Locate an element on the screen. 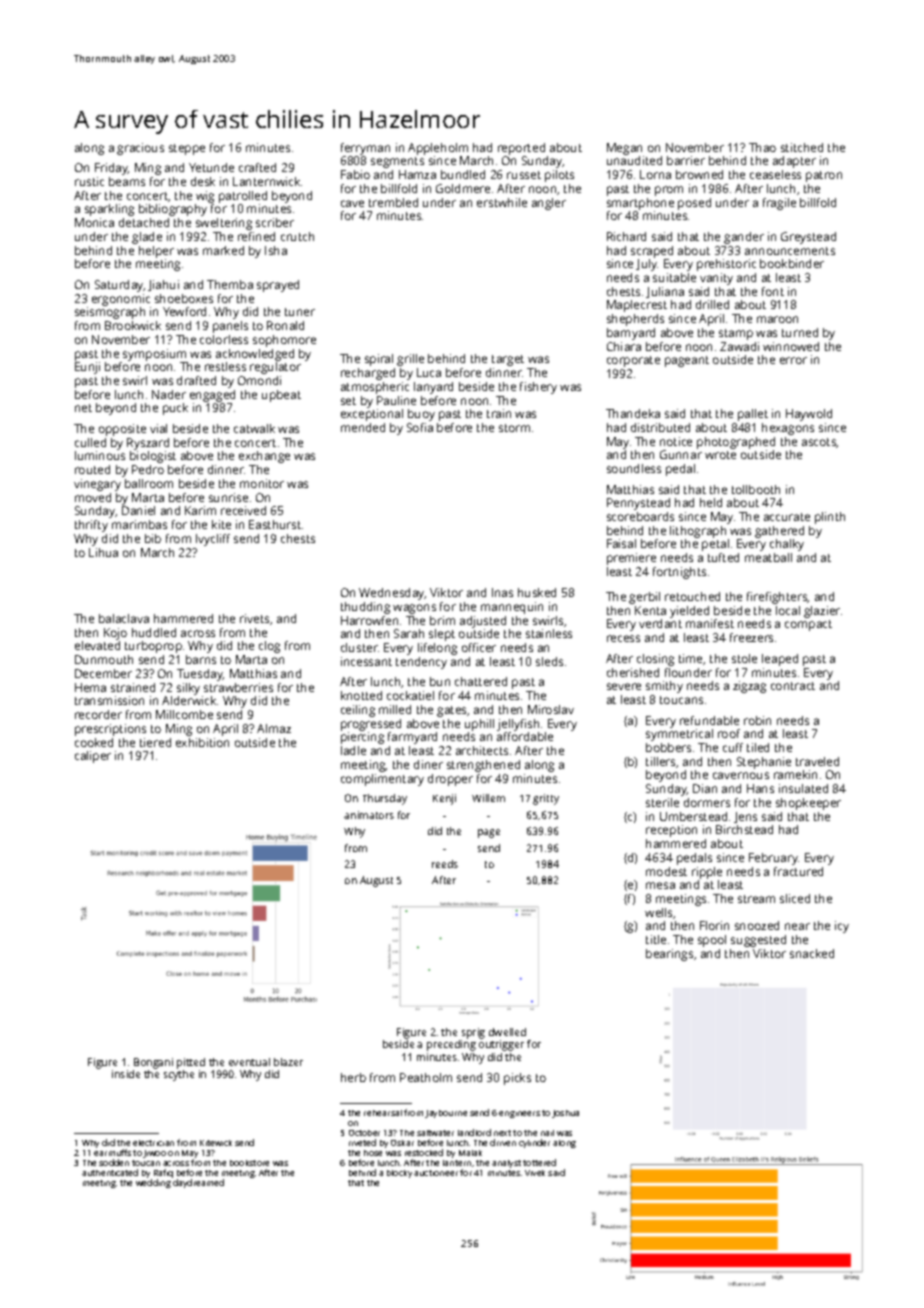 The image size is (924, 1308). wedding is located at coordinates (153, 1184).
